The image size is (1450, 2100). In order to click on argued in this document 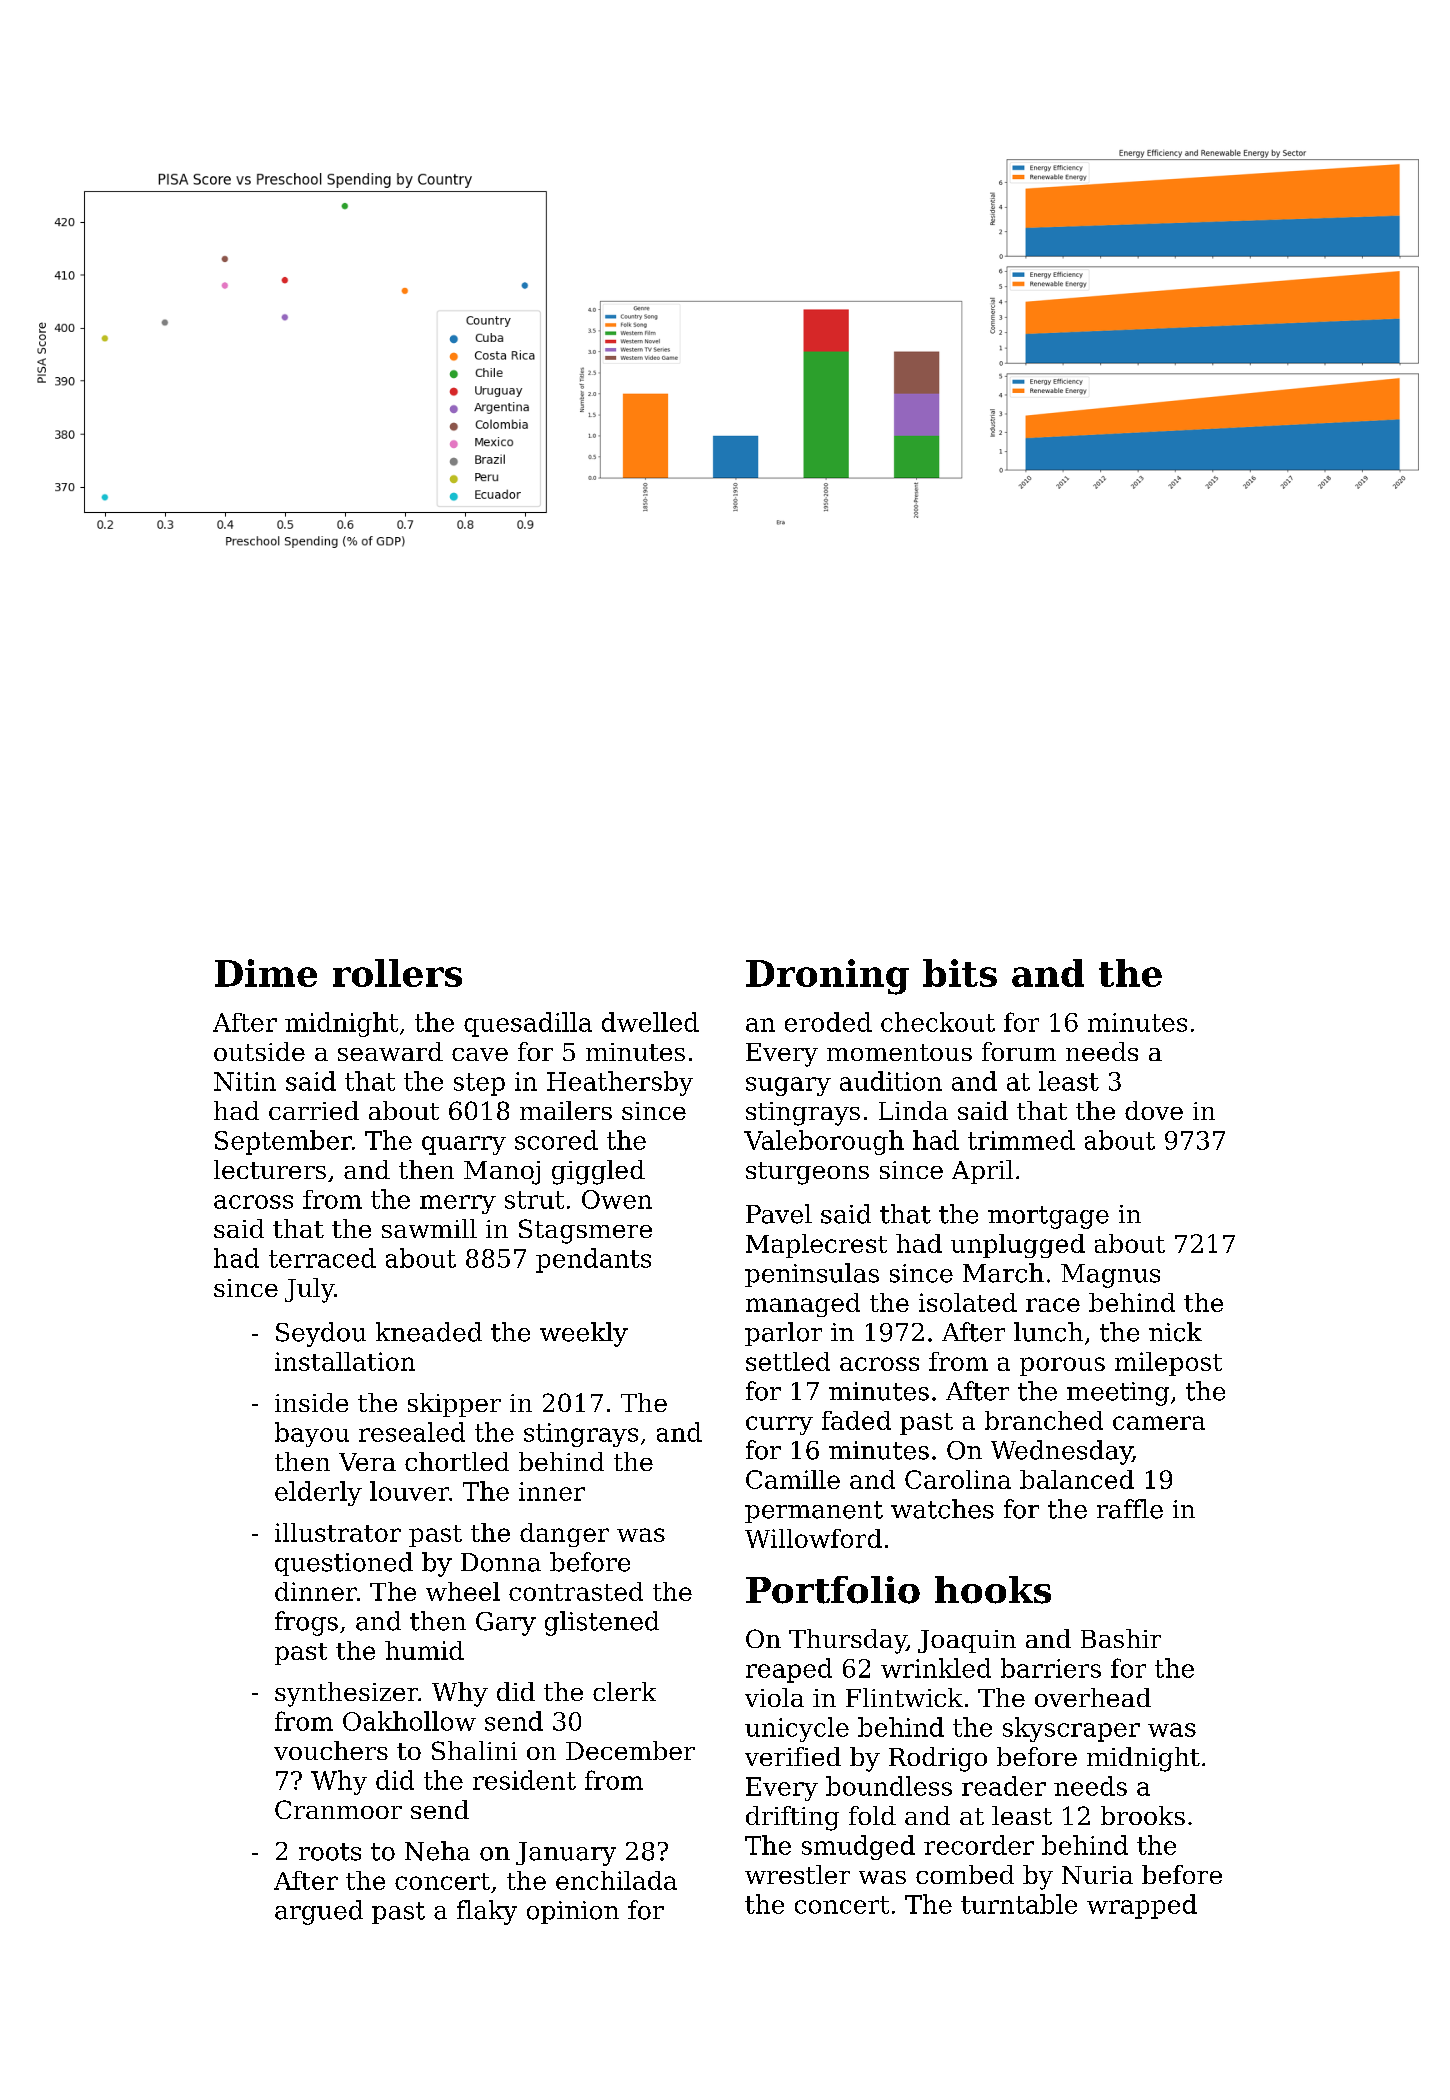, I will do `click(319, 1912)`.
